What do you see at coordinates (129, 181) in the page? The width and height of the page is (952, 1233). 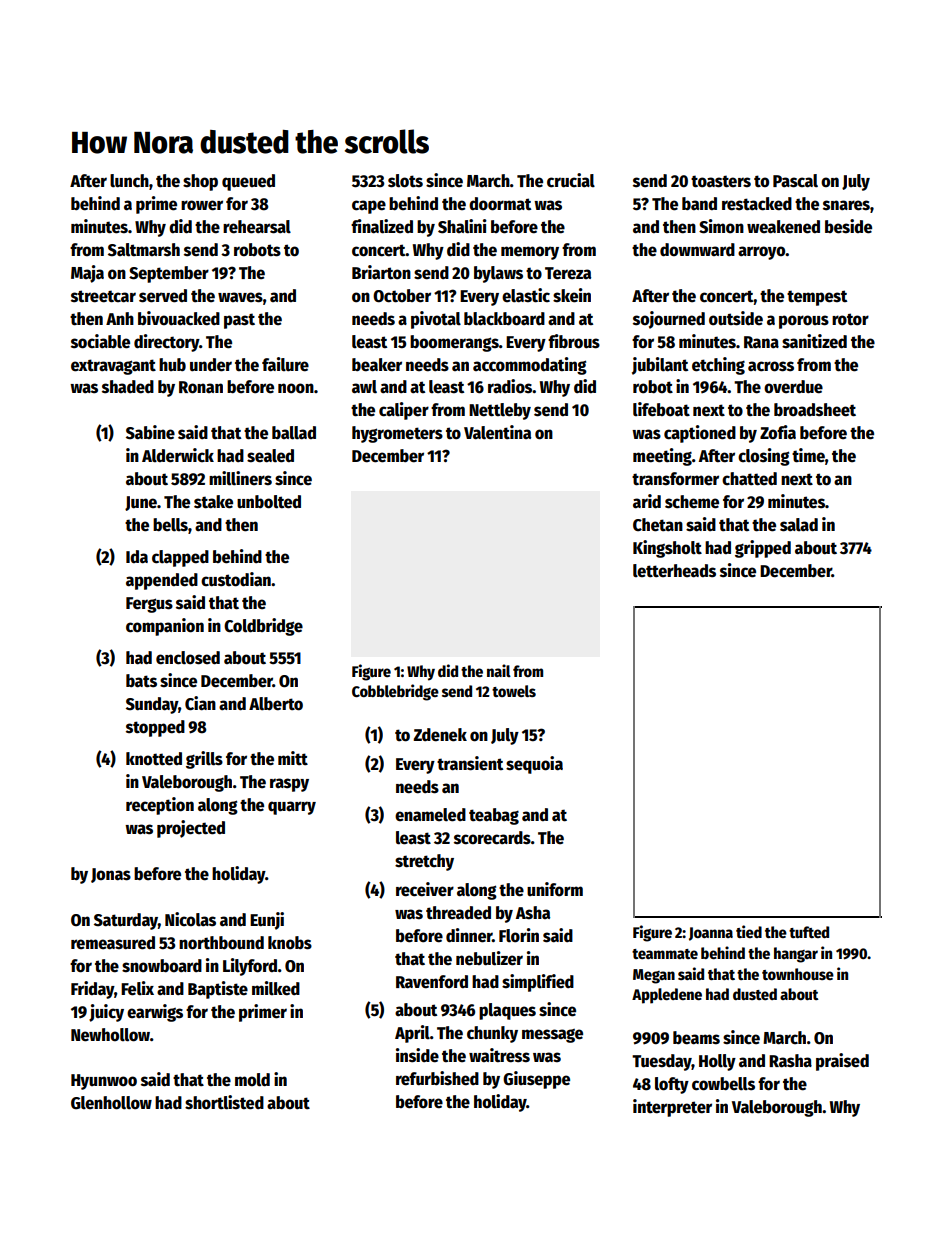 I see `lunch` at bounding box center [129, 181].
